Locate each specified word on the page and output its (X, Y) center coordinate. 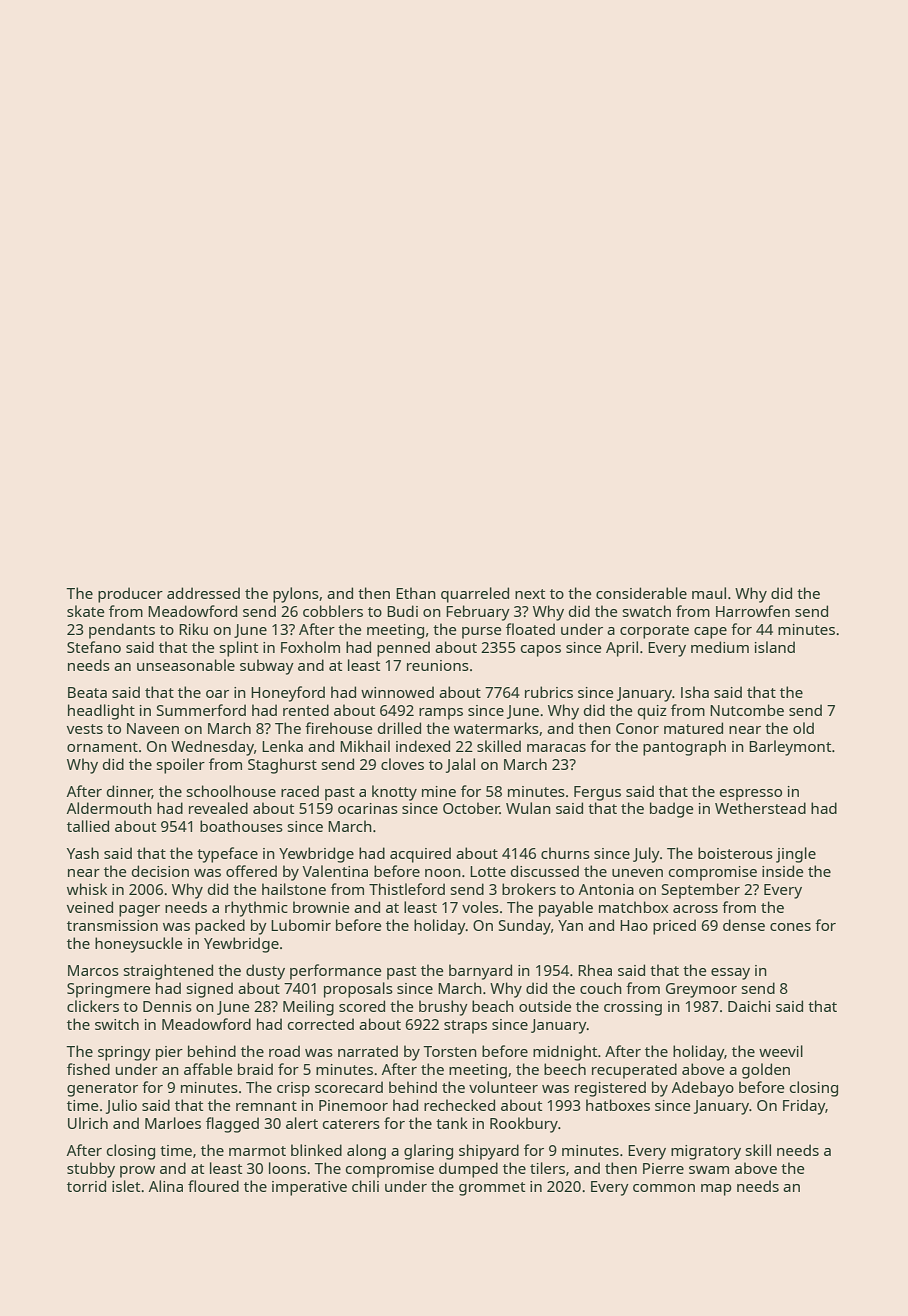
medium (720, 647)
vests (85, 729)
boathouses (241, 826)
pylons (296, 595)
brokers (529, 889)
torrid (86, 1186)
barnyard (480, 972)
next (530, 594)
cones (790, 927)
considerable (641, 593)
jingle (796, 855)
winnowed (397, 692)
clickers (93, 1006)
